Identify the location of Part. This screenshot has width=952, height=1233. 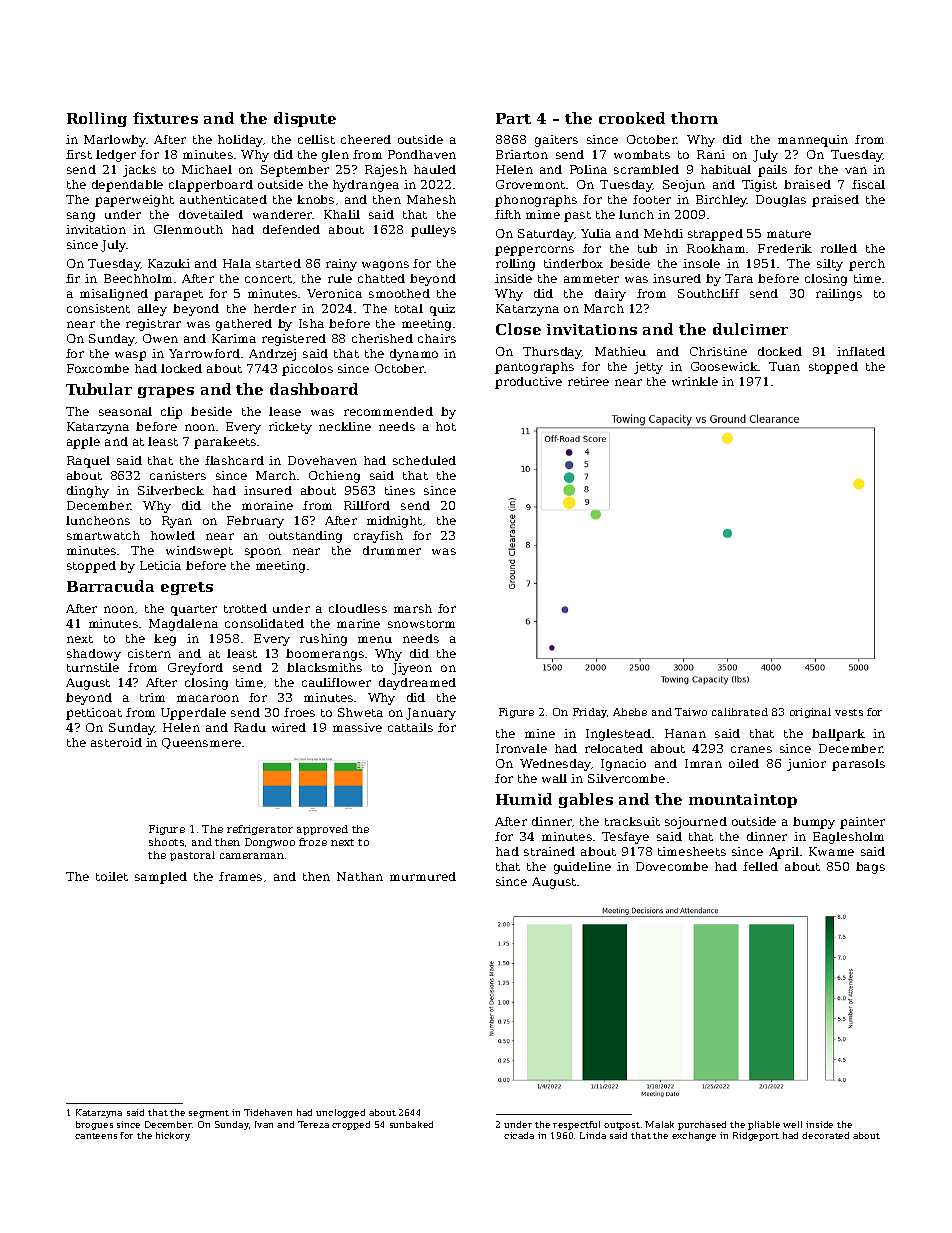
(513, 118).
